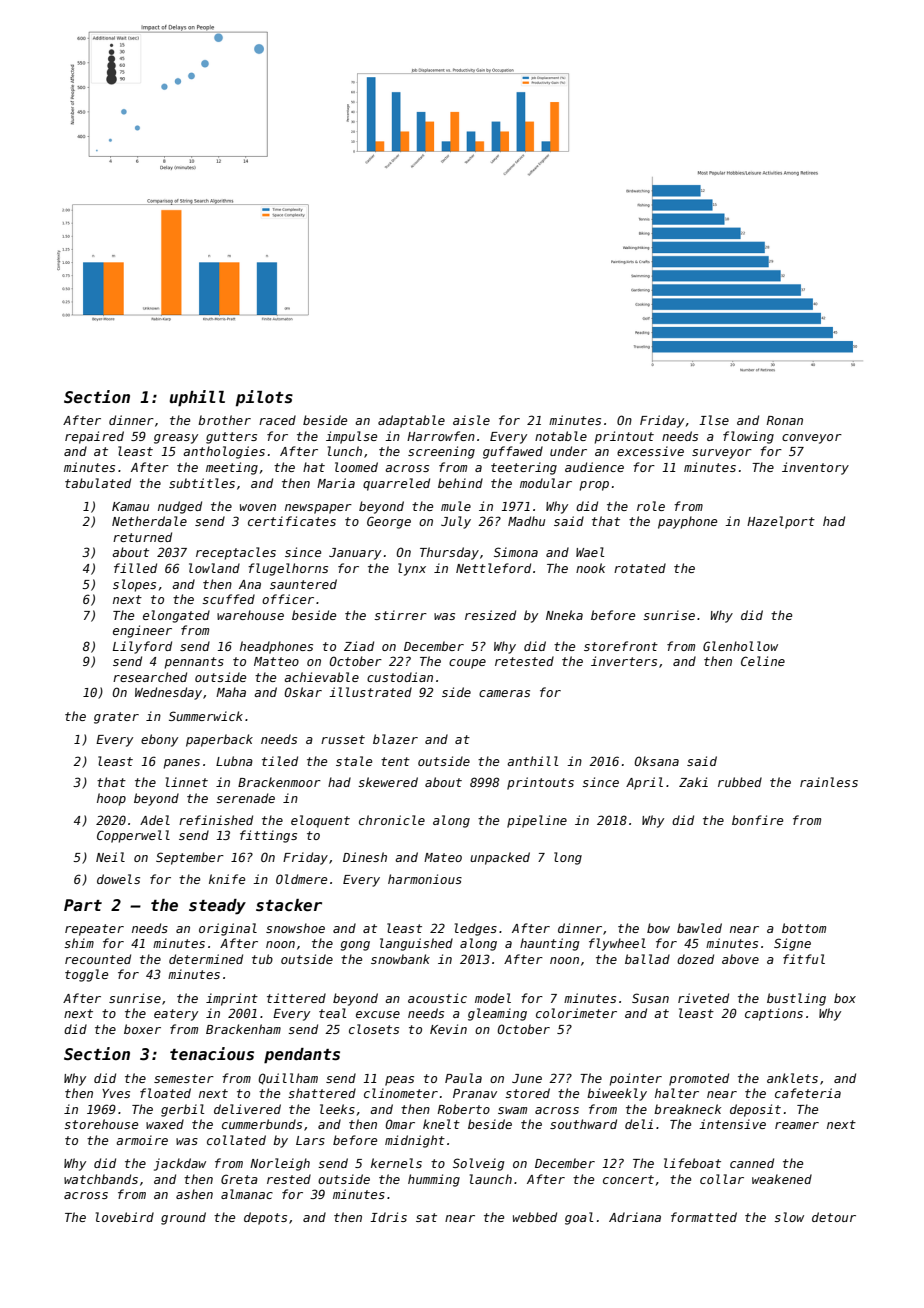 This page has height=1308, width=924. Describe the element at coordinates (400, 677) in the page. I see `custodian` at that location.
